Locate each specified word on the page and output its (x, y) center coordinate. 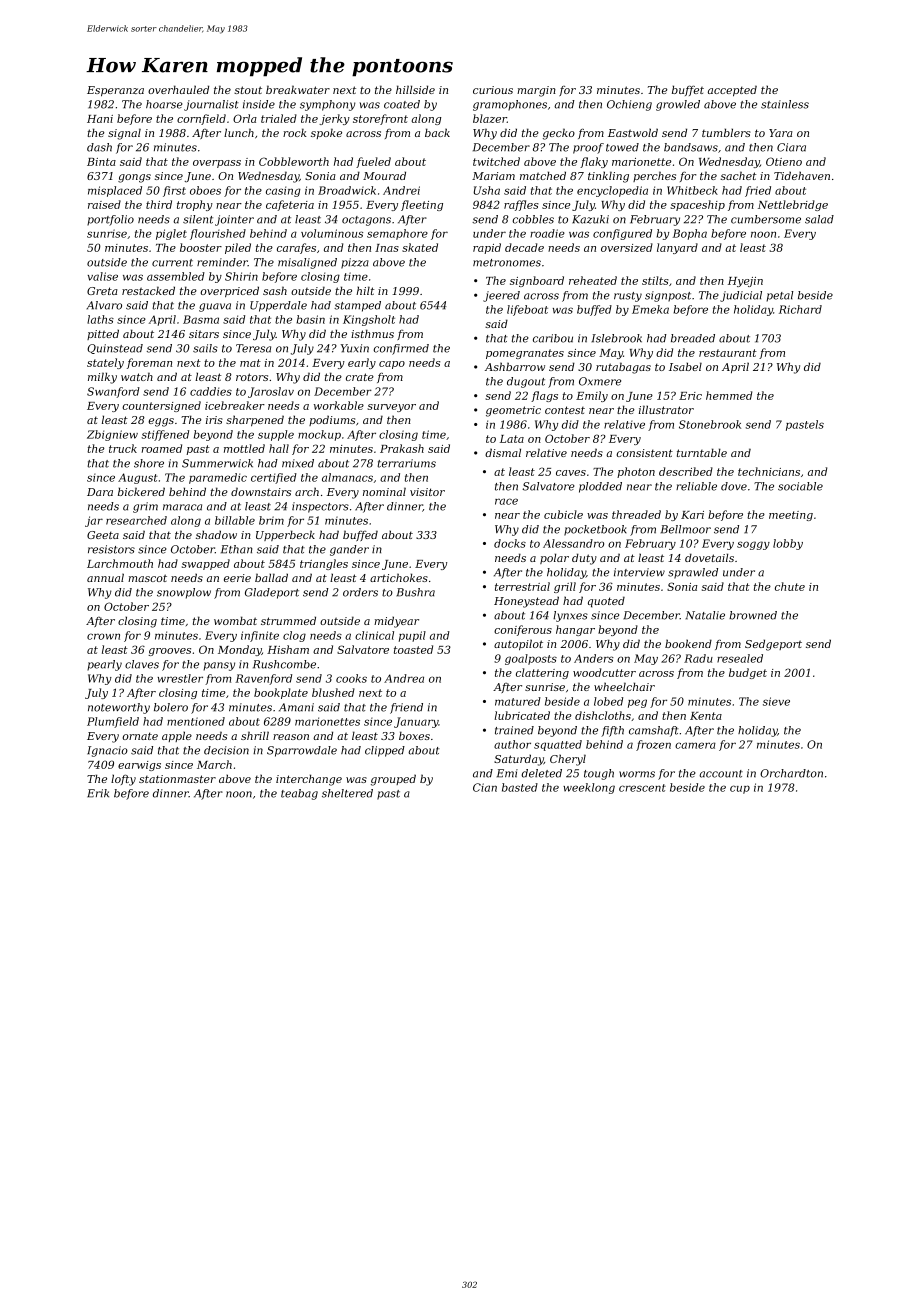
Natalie (705, 615)
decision (226, 750)
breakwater (298, 89)
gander (349, 550)
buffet (688, 90)
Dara (100, 492)
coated (402, 104)
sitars (204, 334)
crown (103, 636)
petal (780, 296)
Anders (594, 658)
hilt (365, 290)
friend (406, 708)
